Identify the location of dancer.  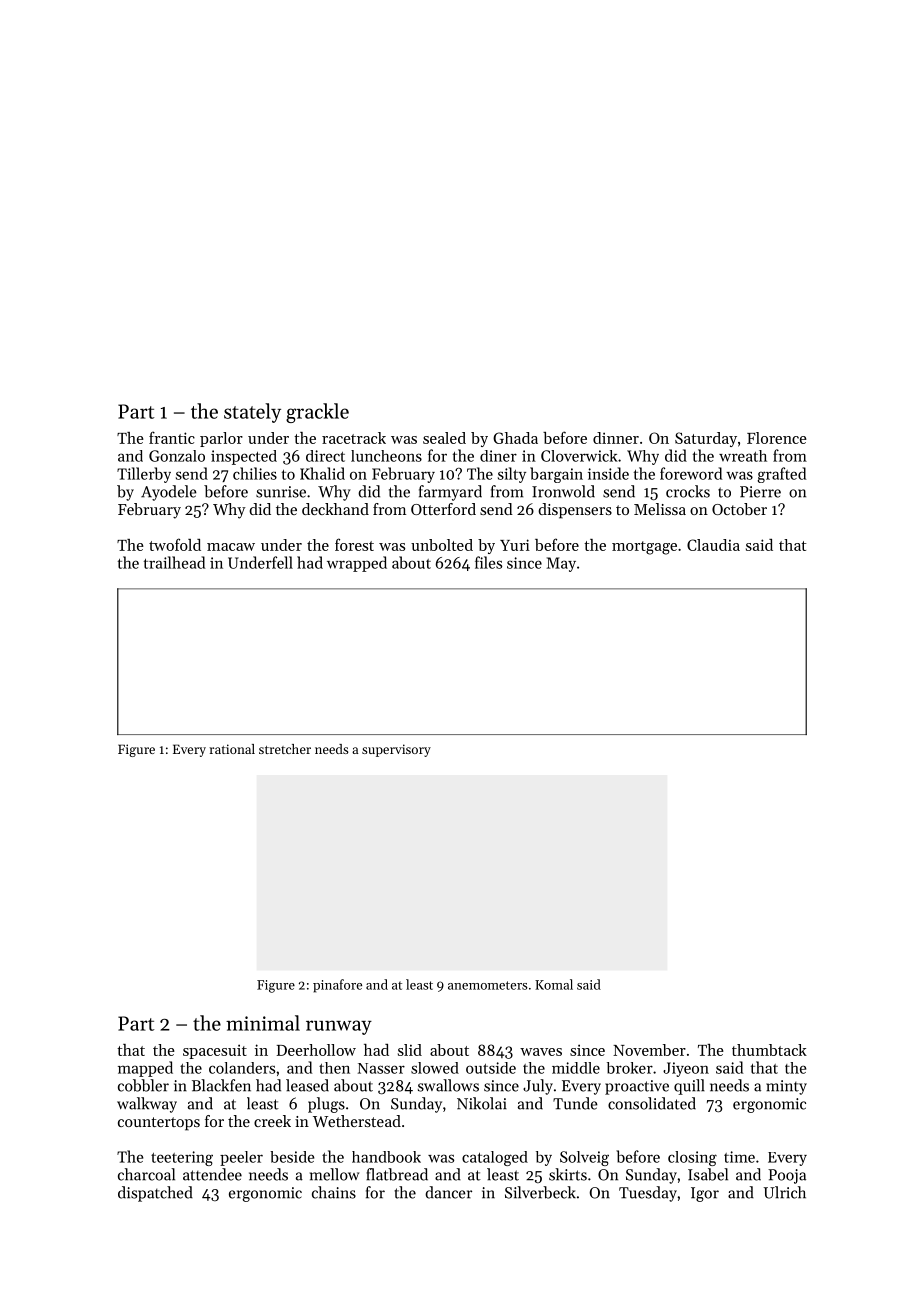
(448, 1192).
